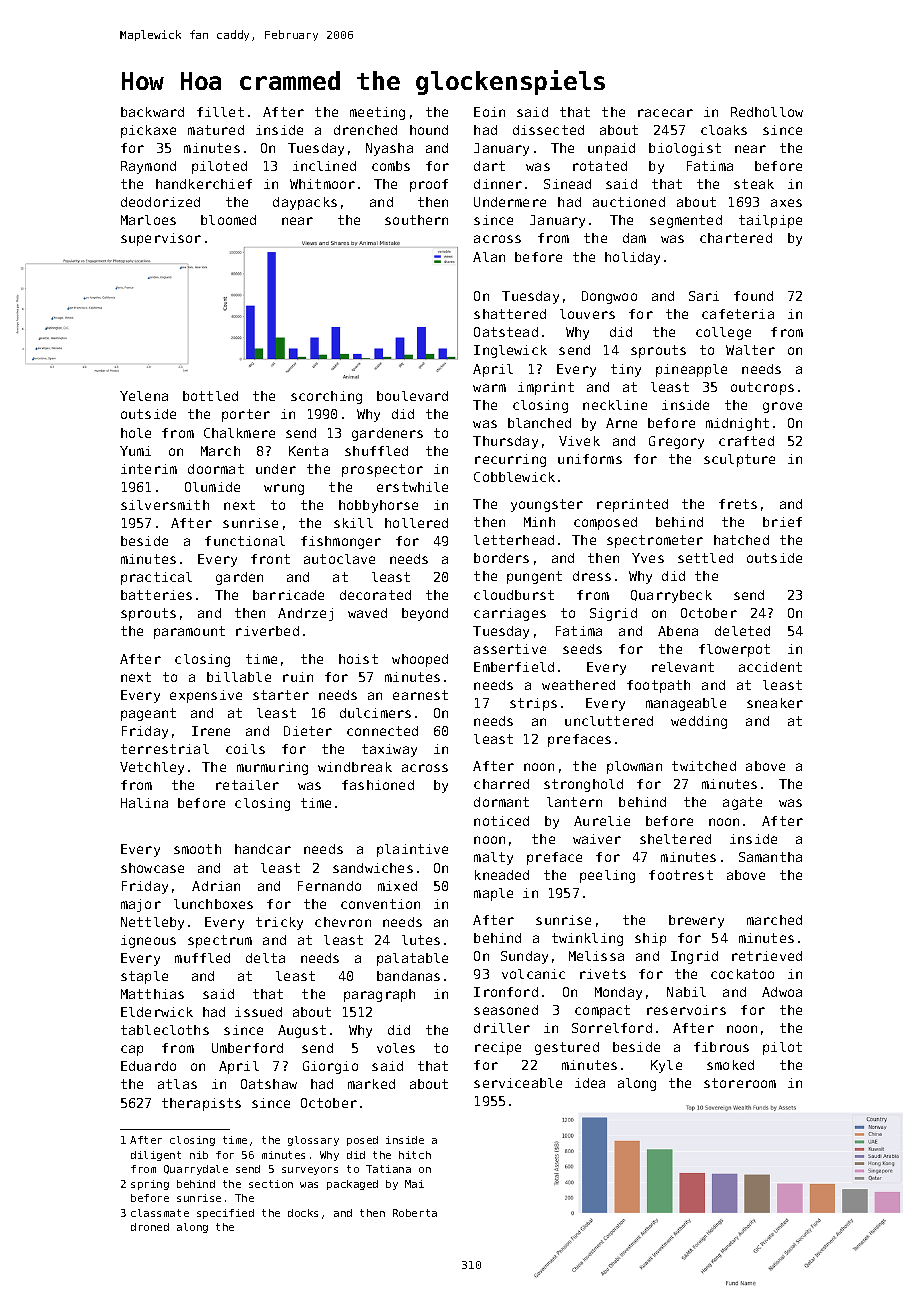 This image has height=1308, width=924. Describe the element at coordinates (380, 904) in the image. I see `convention` at that location.
